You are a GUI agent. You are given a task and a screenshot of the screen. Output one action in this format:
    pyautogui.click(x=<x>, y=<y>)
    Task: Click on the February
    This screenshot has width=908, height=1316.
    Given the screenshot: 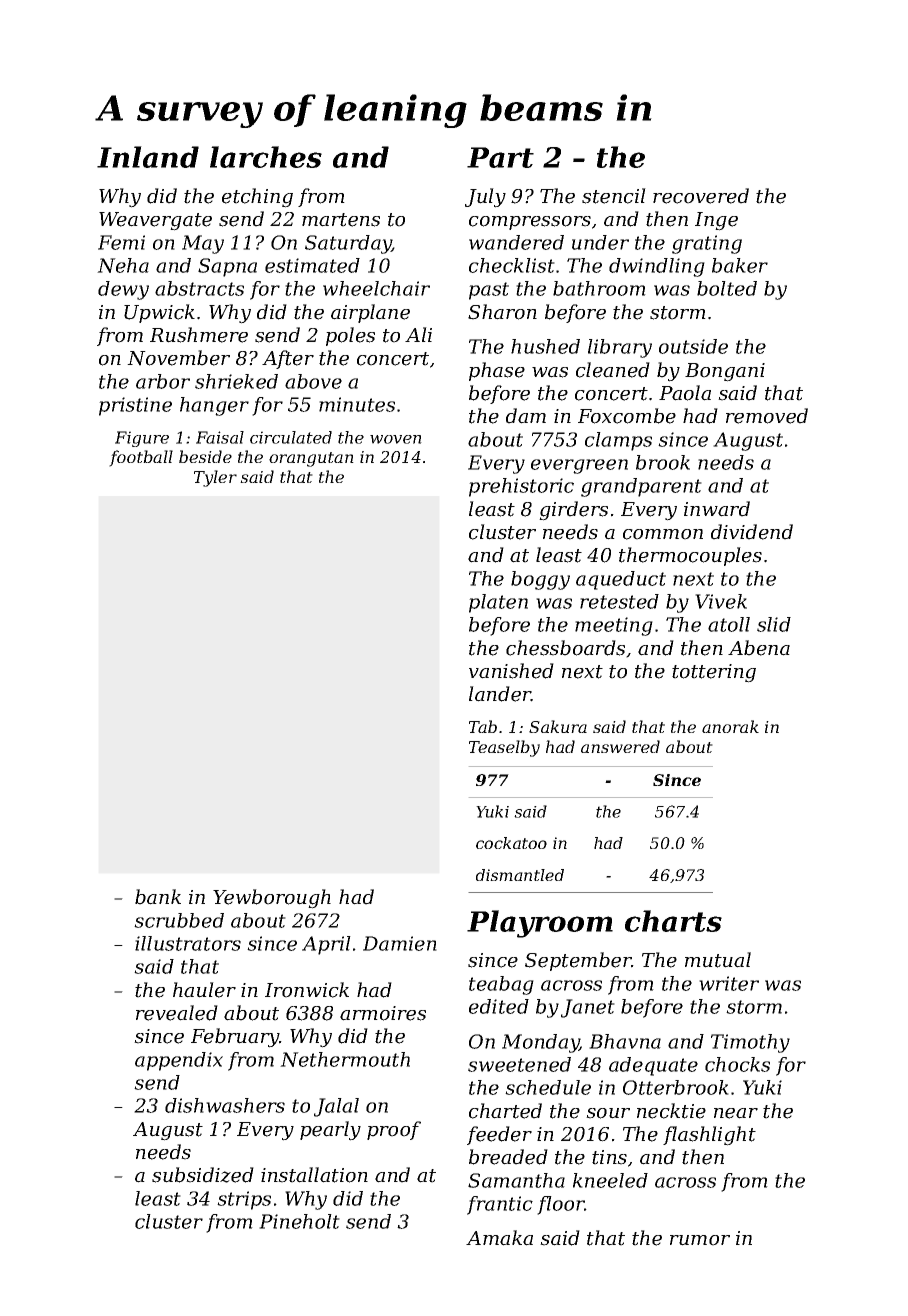 What is the action you would take?
    pyautogui.click(x=235, y=1038)
